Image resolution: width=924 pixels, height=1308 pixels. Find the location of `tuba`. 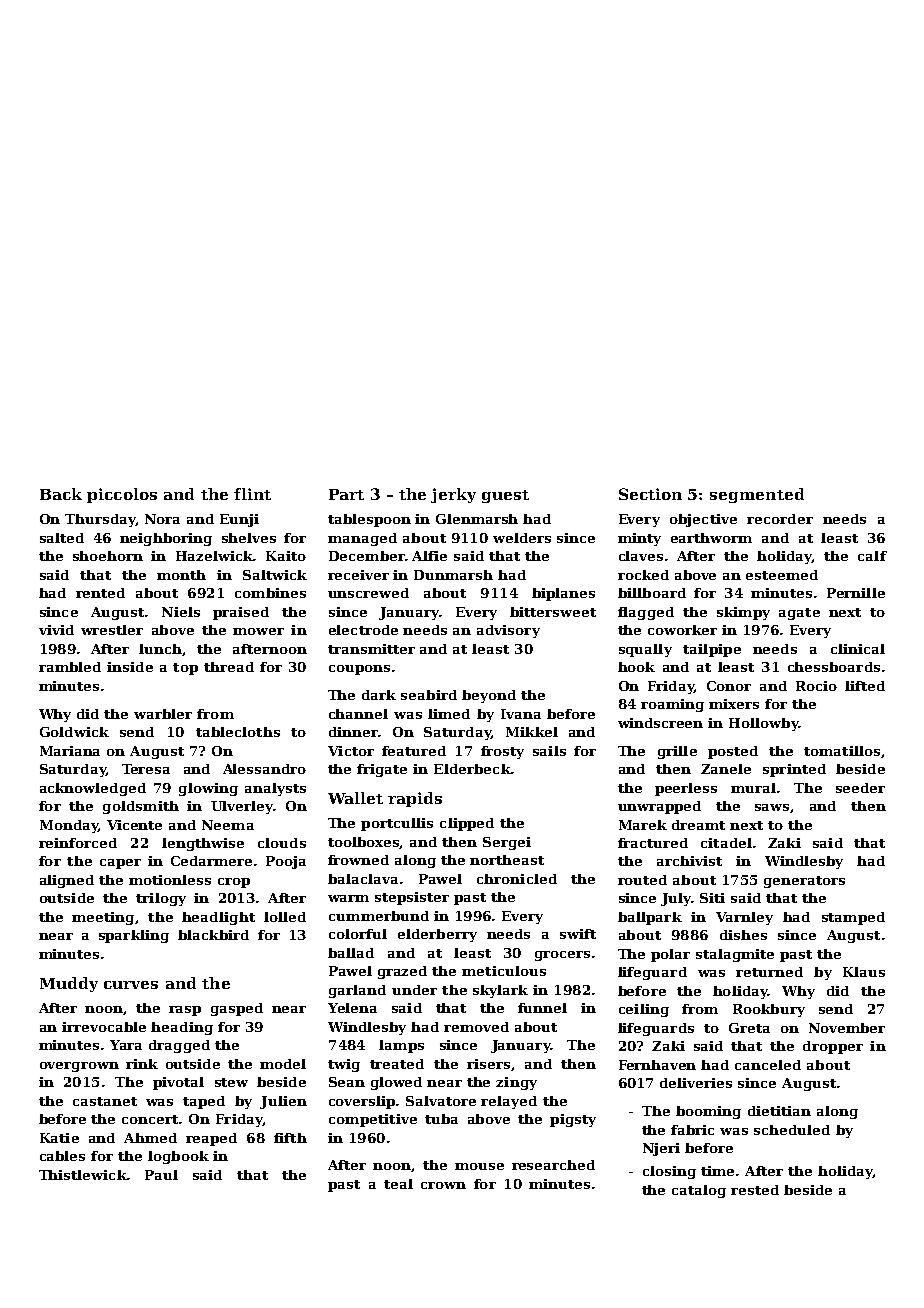

tuba is located at coordinates (441, 1119).
